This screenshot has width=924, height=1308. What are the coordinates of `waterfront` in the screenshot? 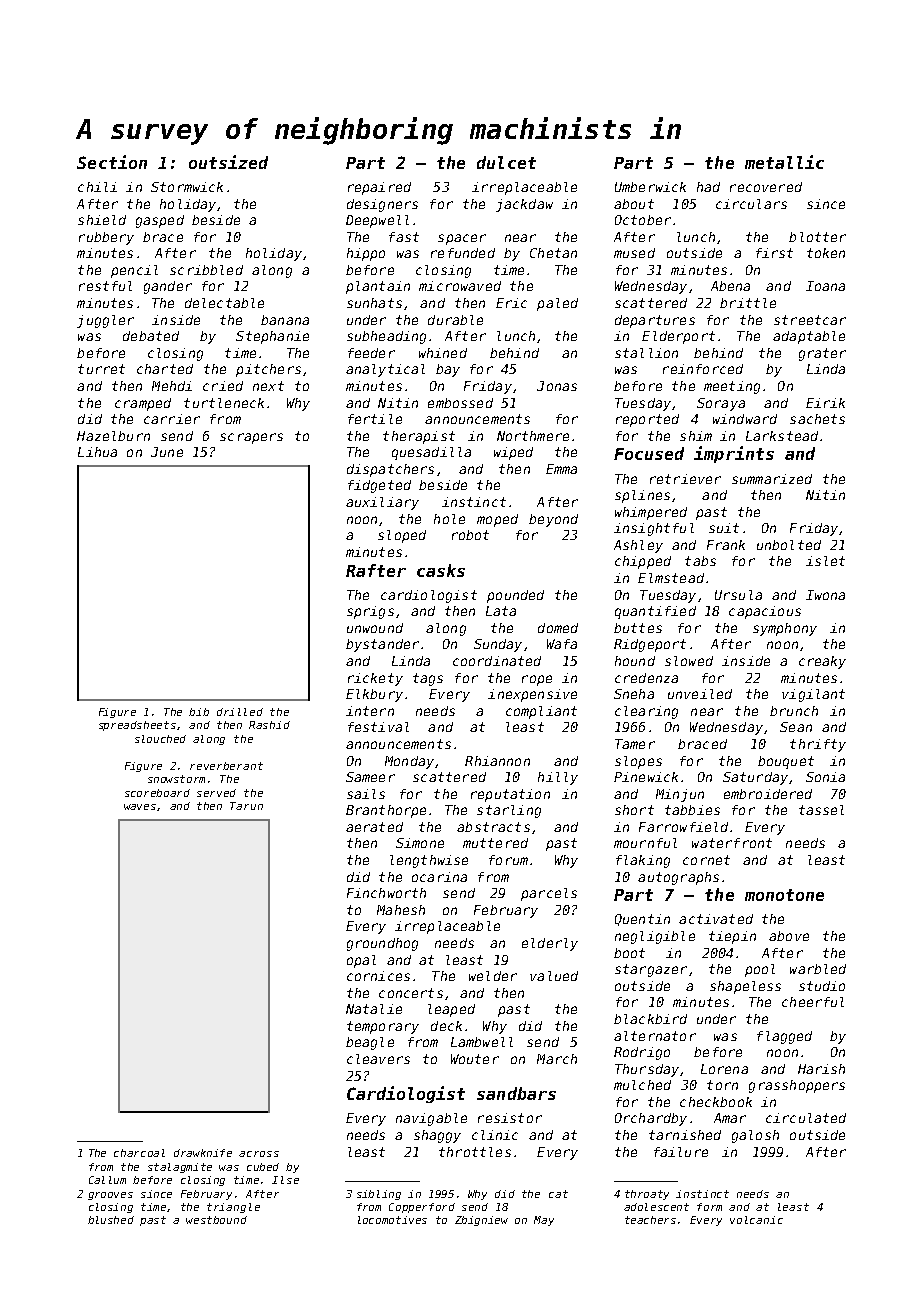 It's located at (732, 843).
